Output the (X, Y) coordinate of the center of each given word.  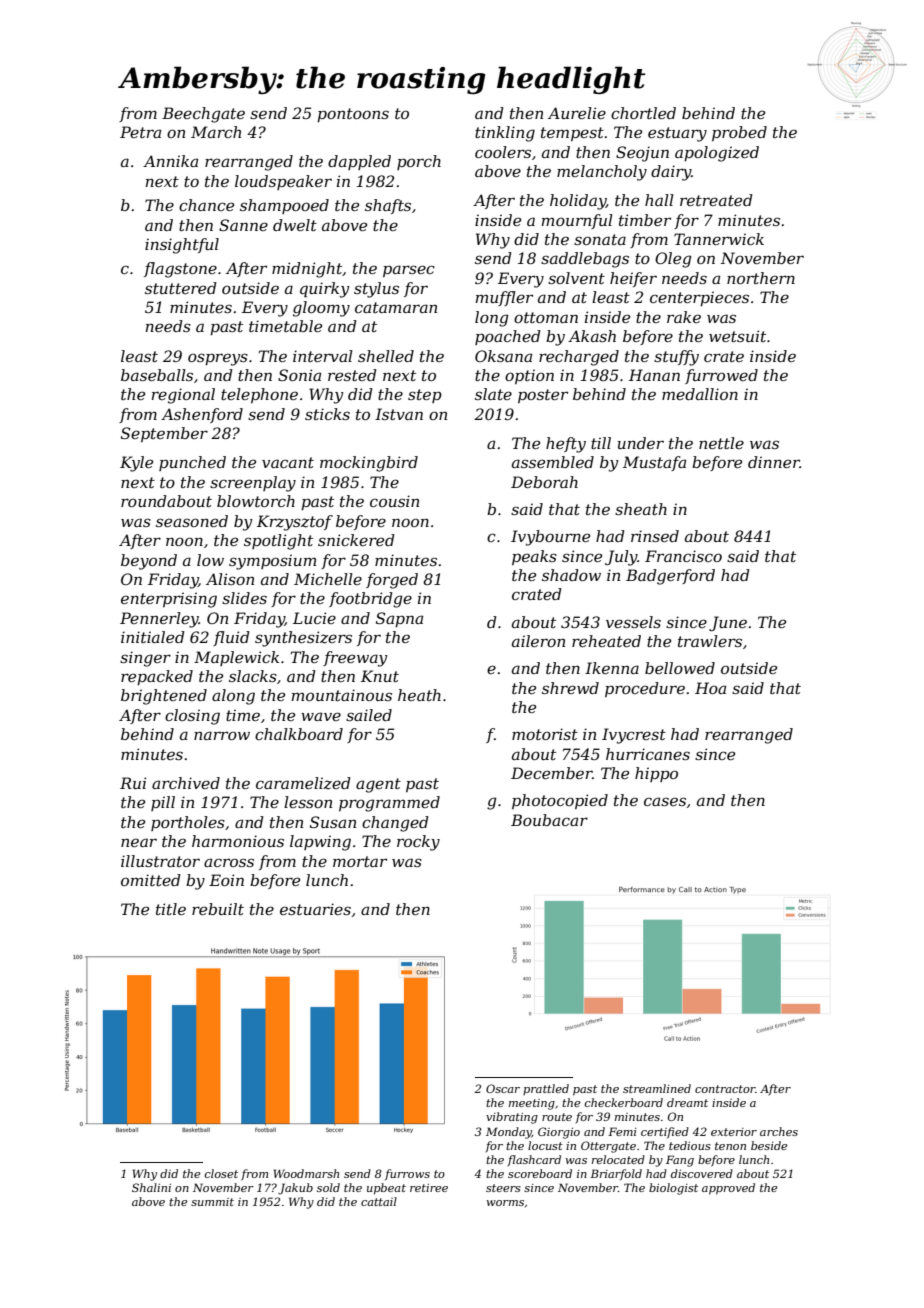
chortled (643, 113)
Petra (140, 132)
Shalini (151, 1187)
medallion (700, 394)
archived (186, 783)
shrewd (570, 688)
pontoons (353, 115)
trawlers (710, 641)
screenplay (253, 484)
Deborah (544, 482)
